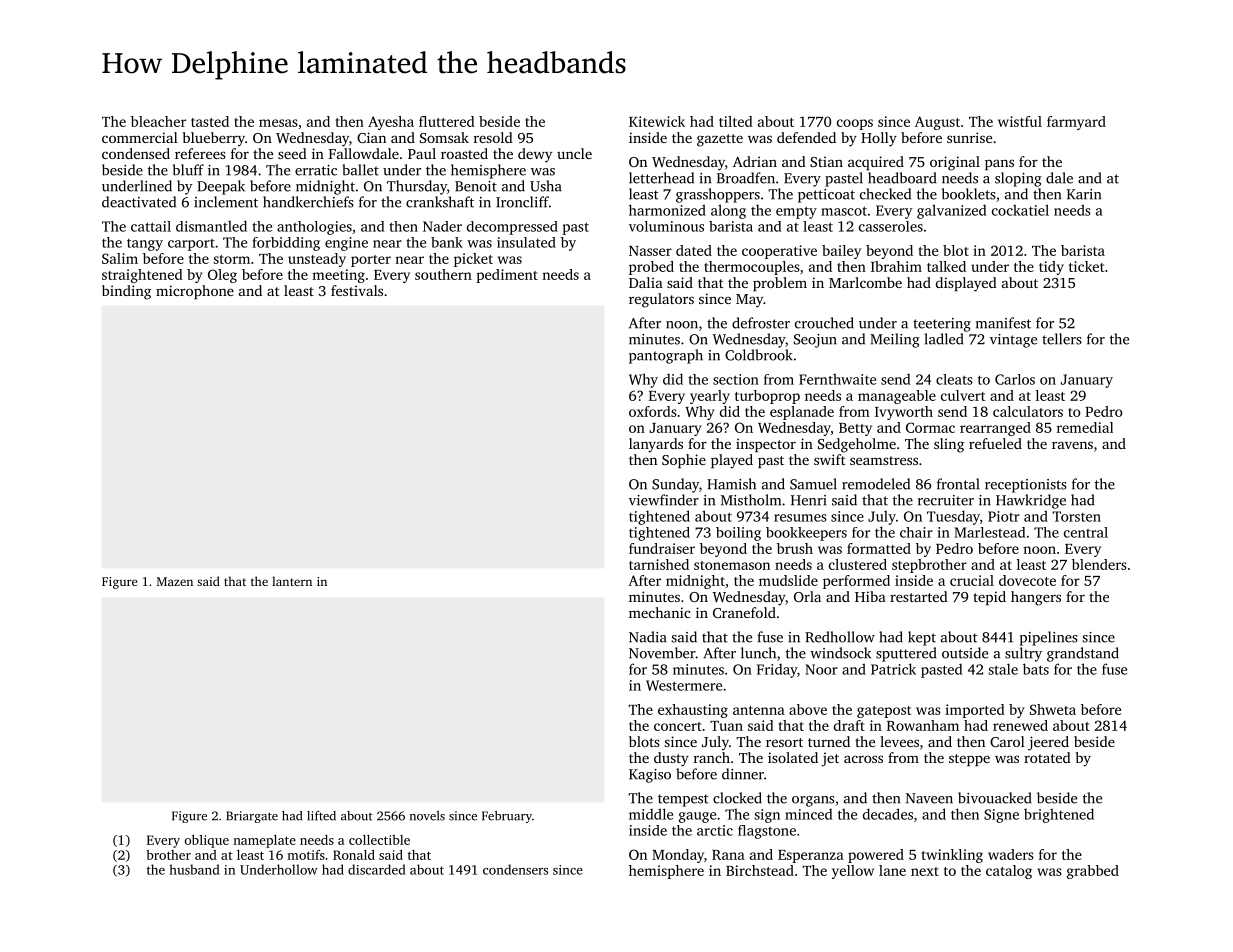 Image resolution: width=1233 pixels, height=952 pixels. I want to click on tasted, so click(210, 121).
